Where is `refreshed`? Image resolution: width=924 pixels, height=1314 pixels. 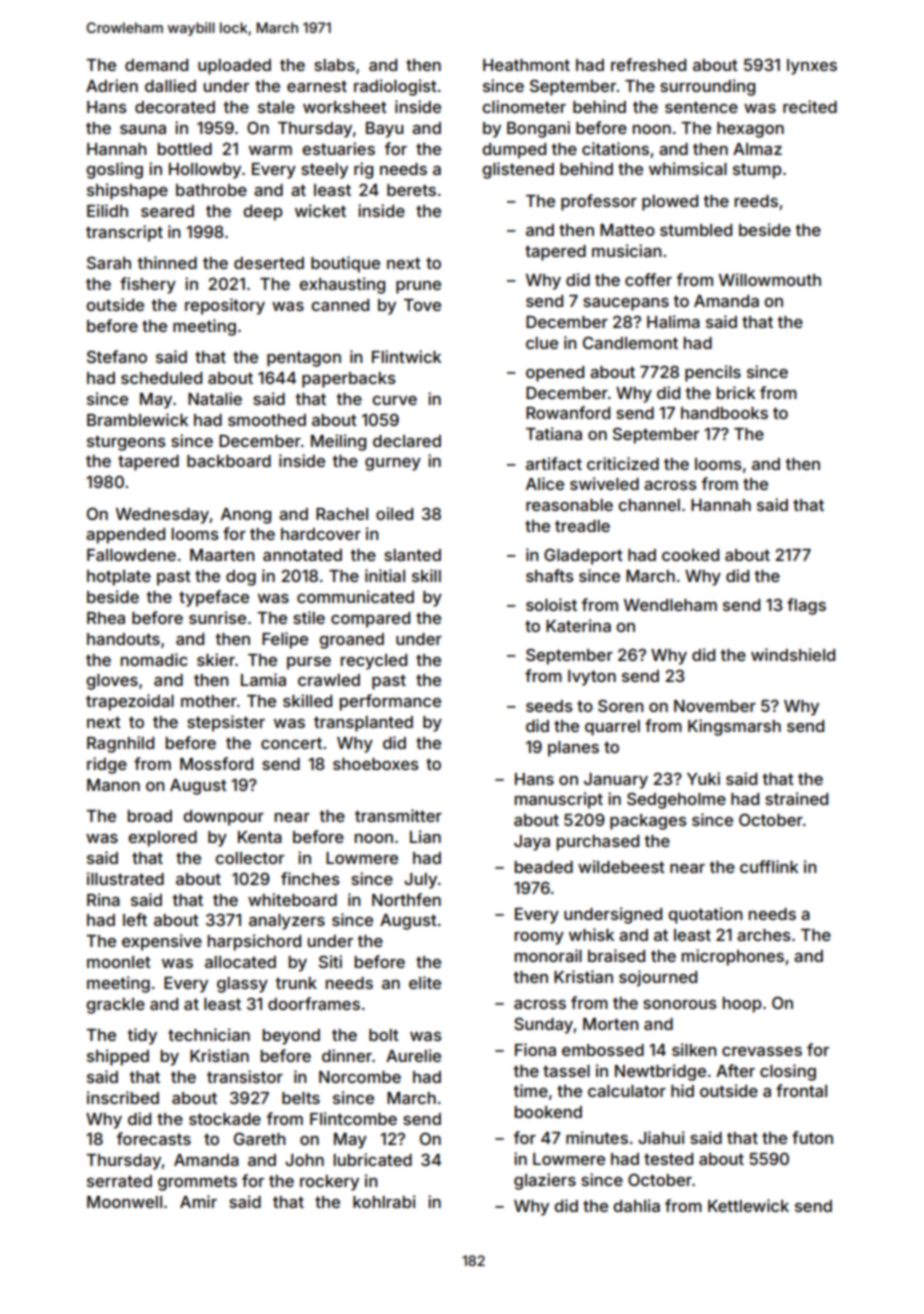 refreshed is located at coordinates (648, 64).
